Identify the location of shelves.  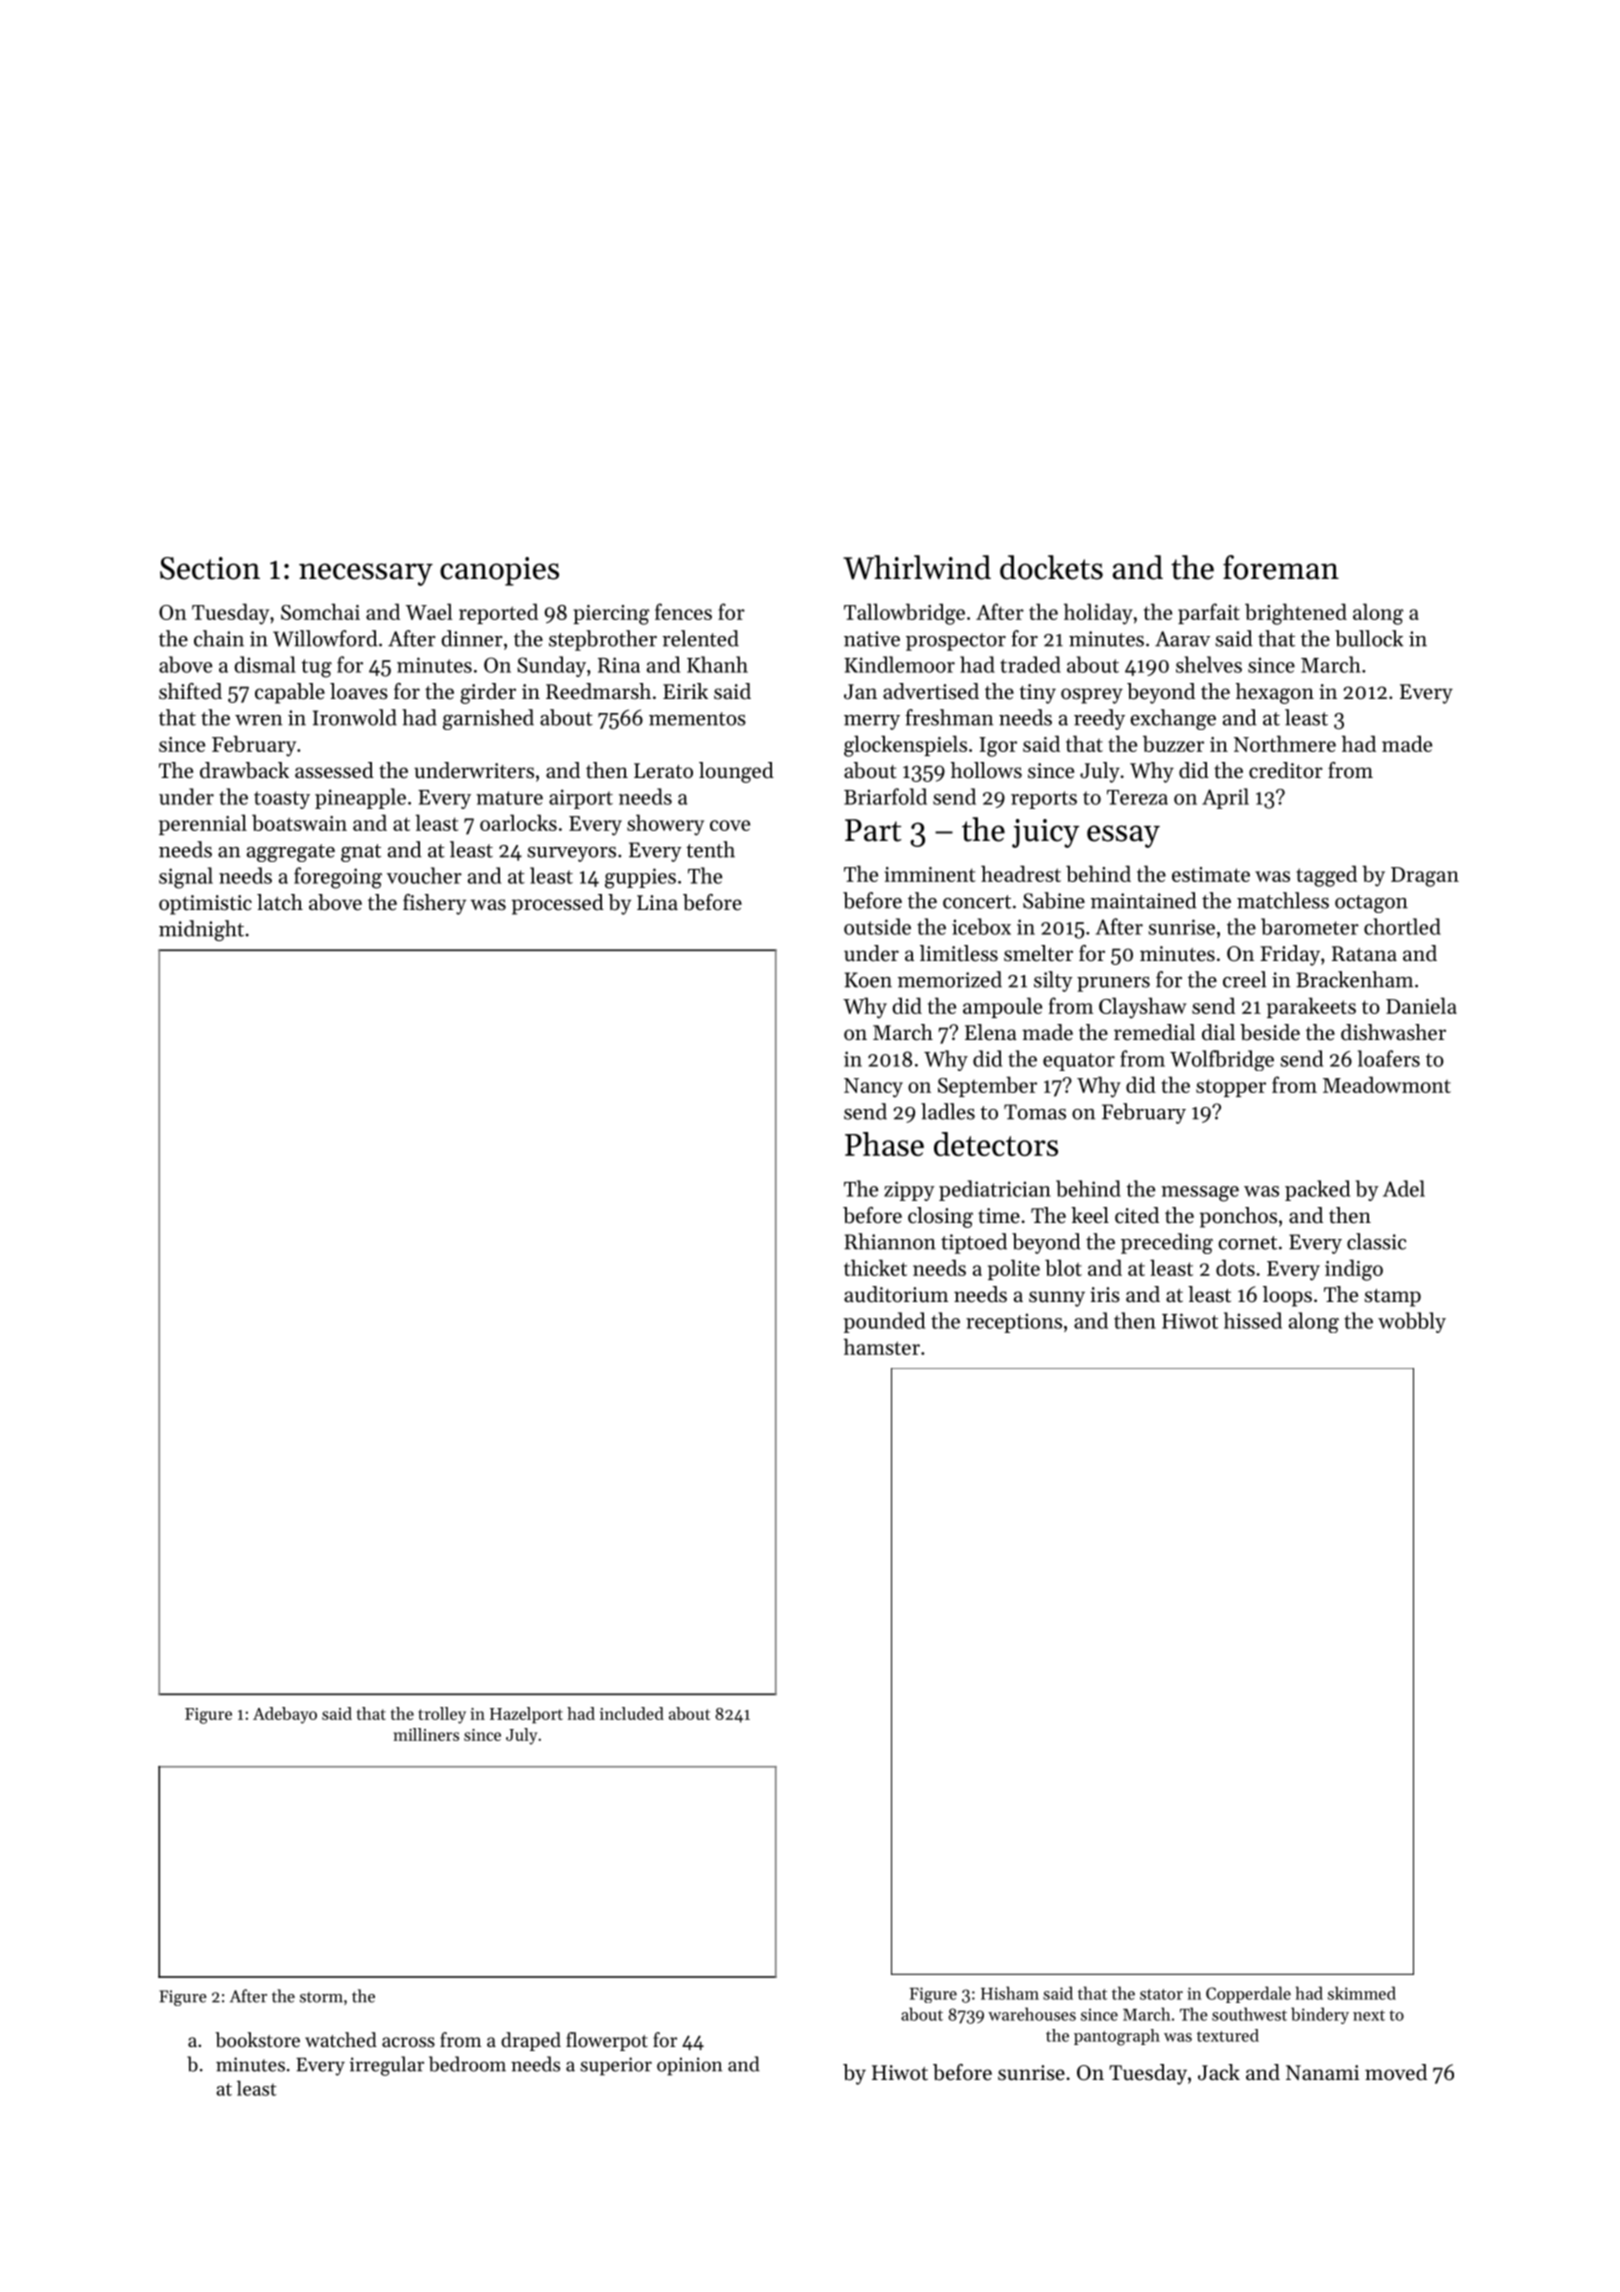
(1209, 664).
